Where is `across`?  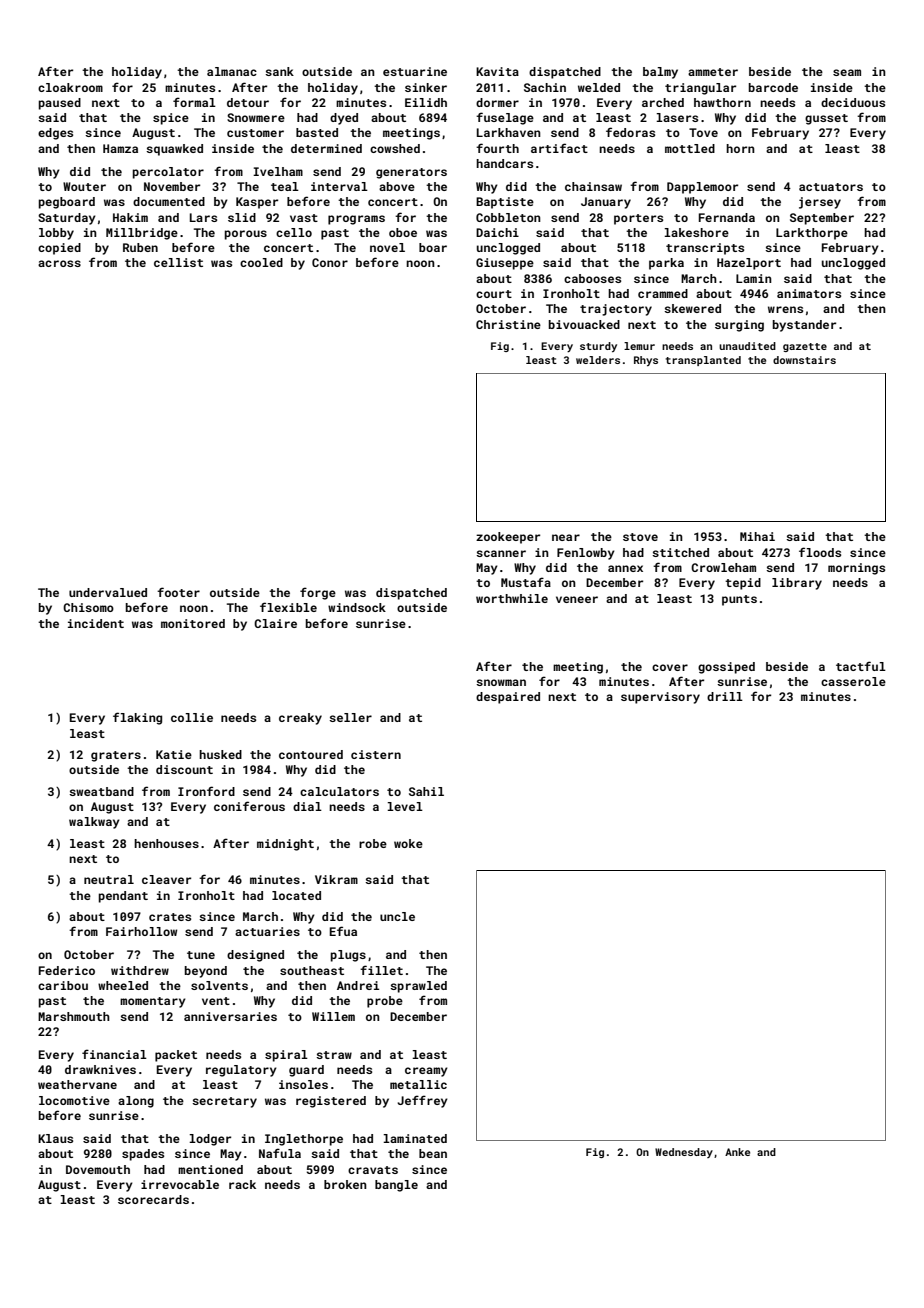 across is located at coordinates (59, 263).
